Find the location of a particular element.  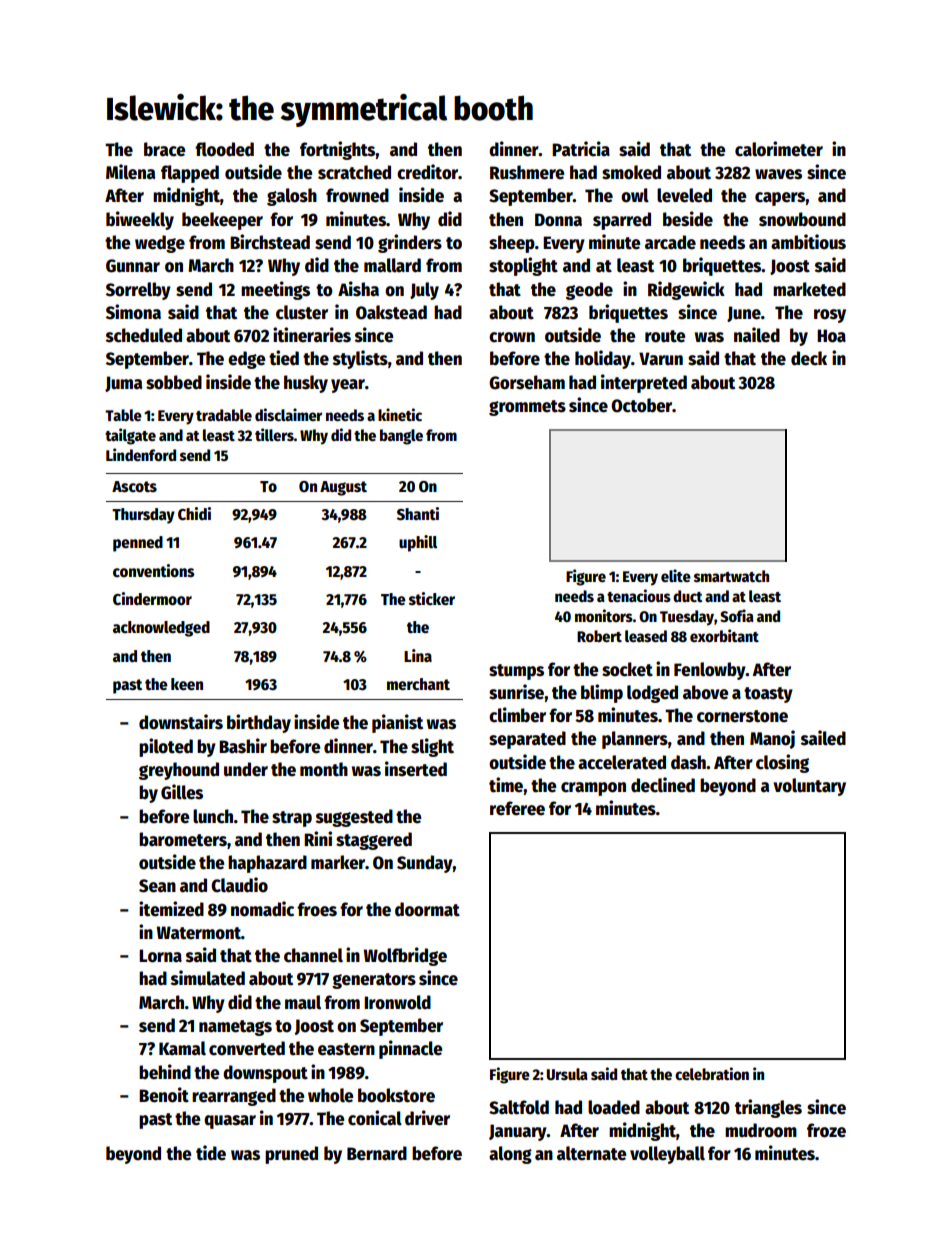

voluntary is located at coordinates (809, 787).
